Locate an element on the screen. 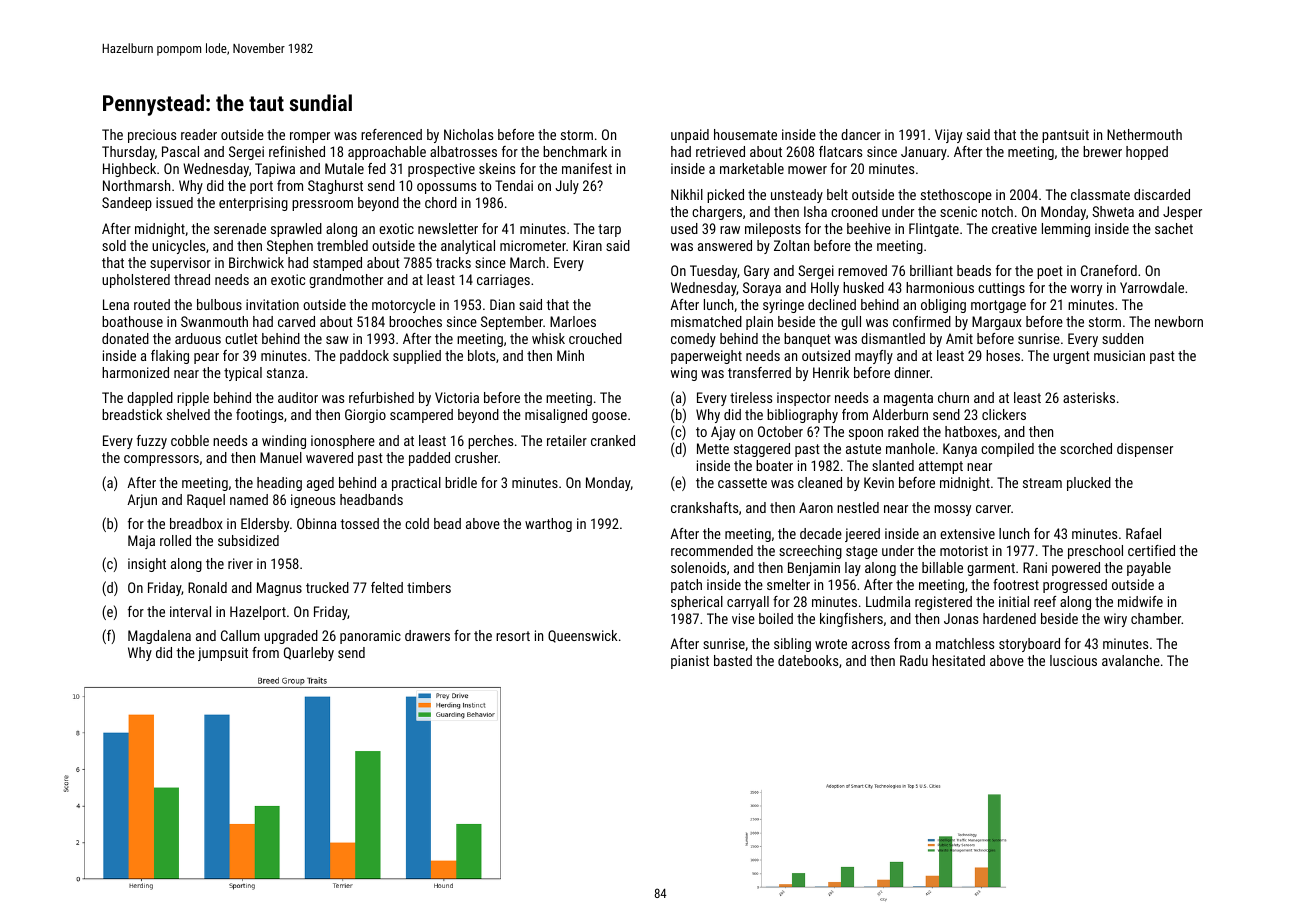 The width and height of the screenshot is (1308, 924). sachet is located at coordinates (1174, 228).
